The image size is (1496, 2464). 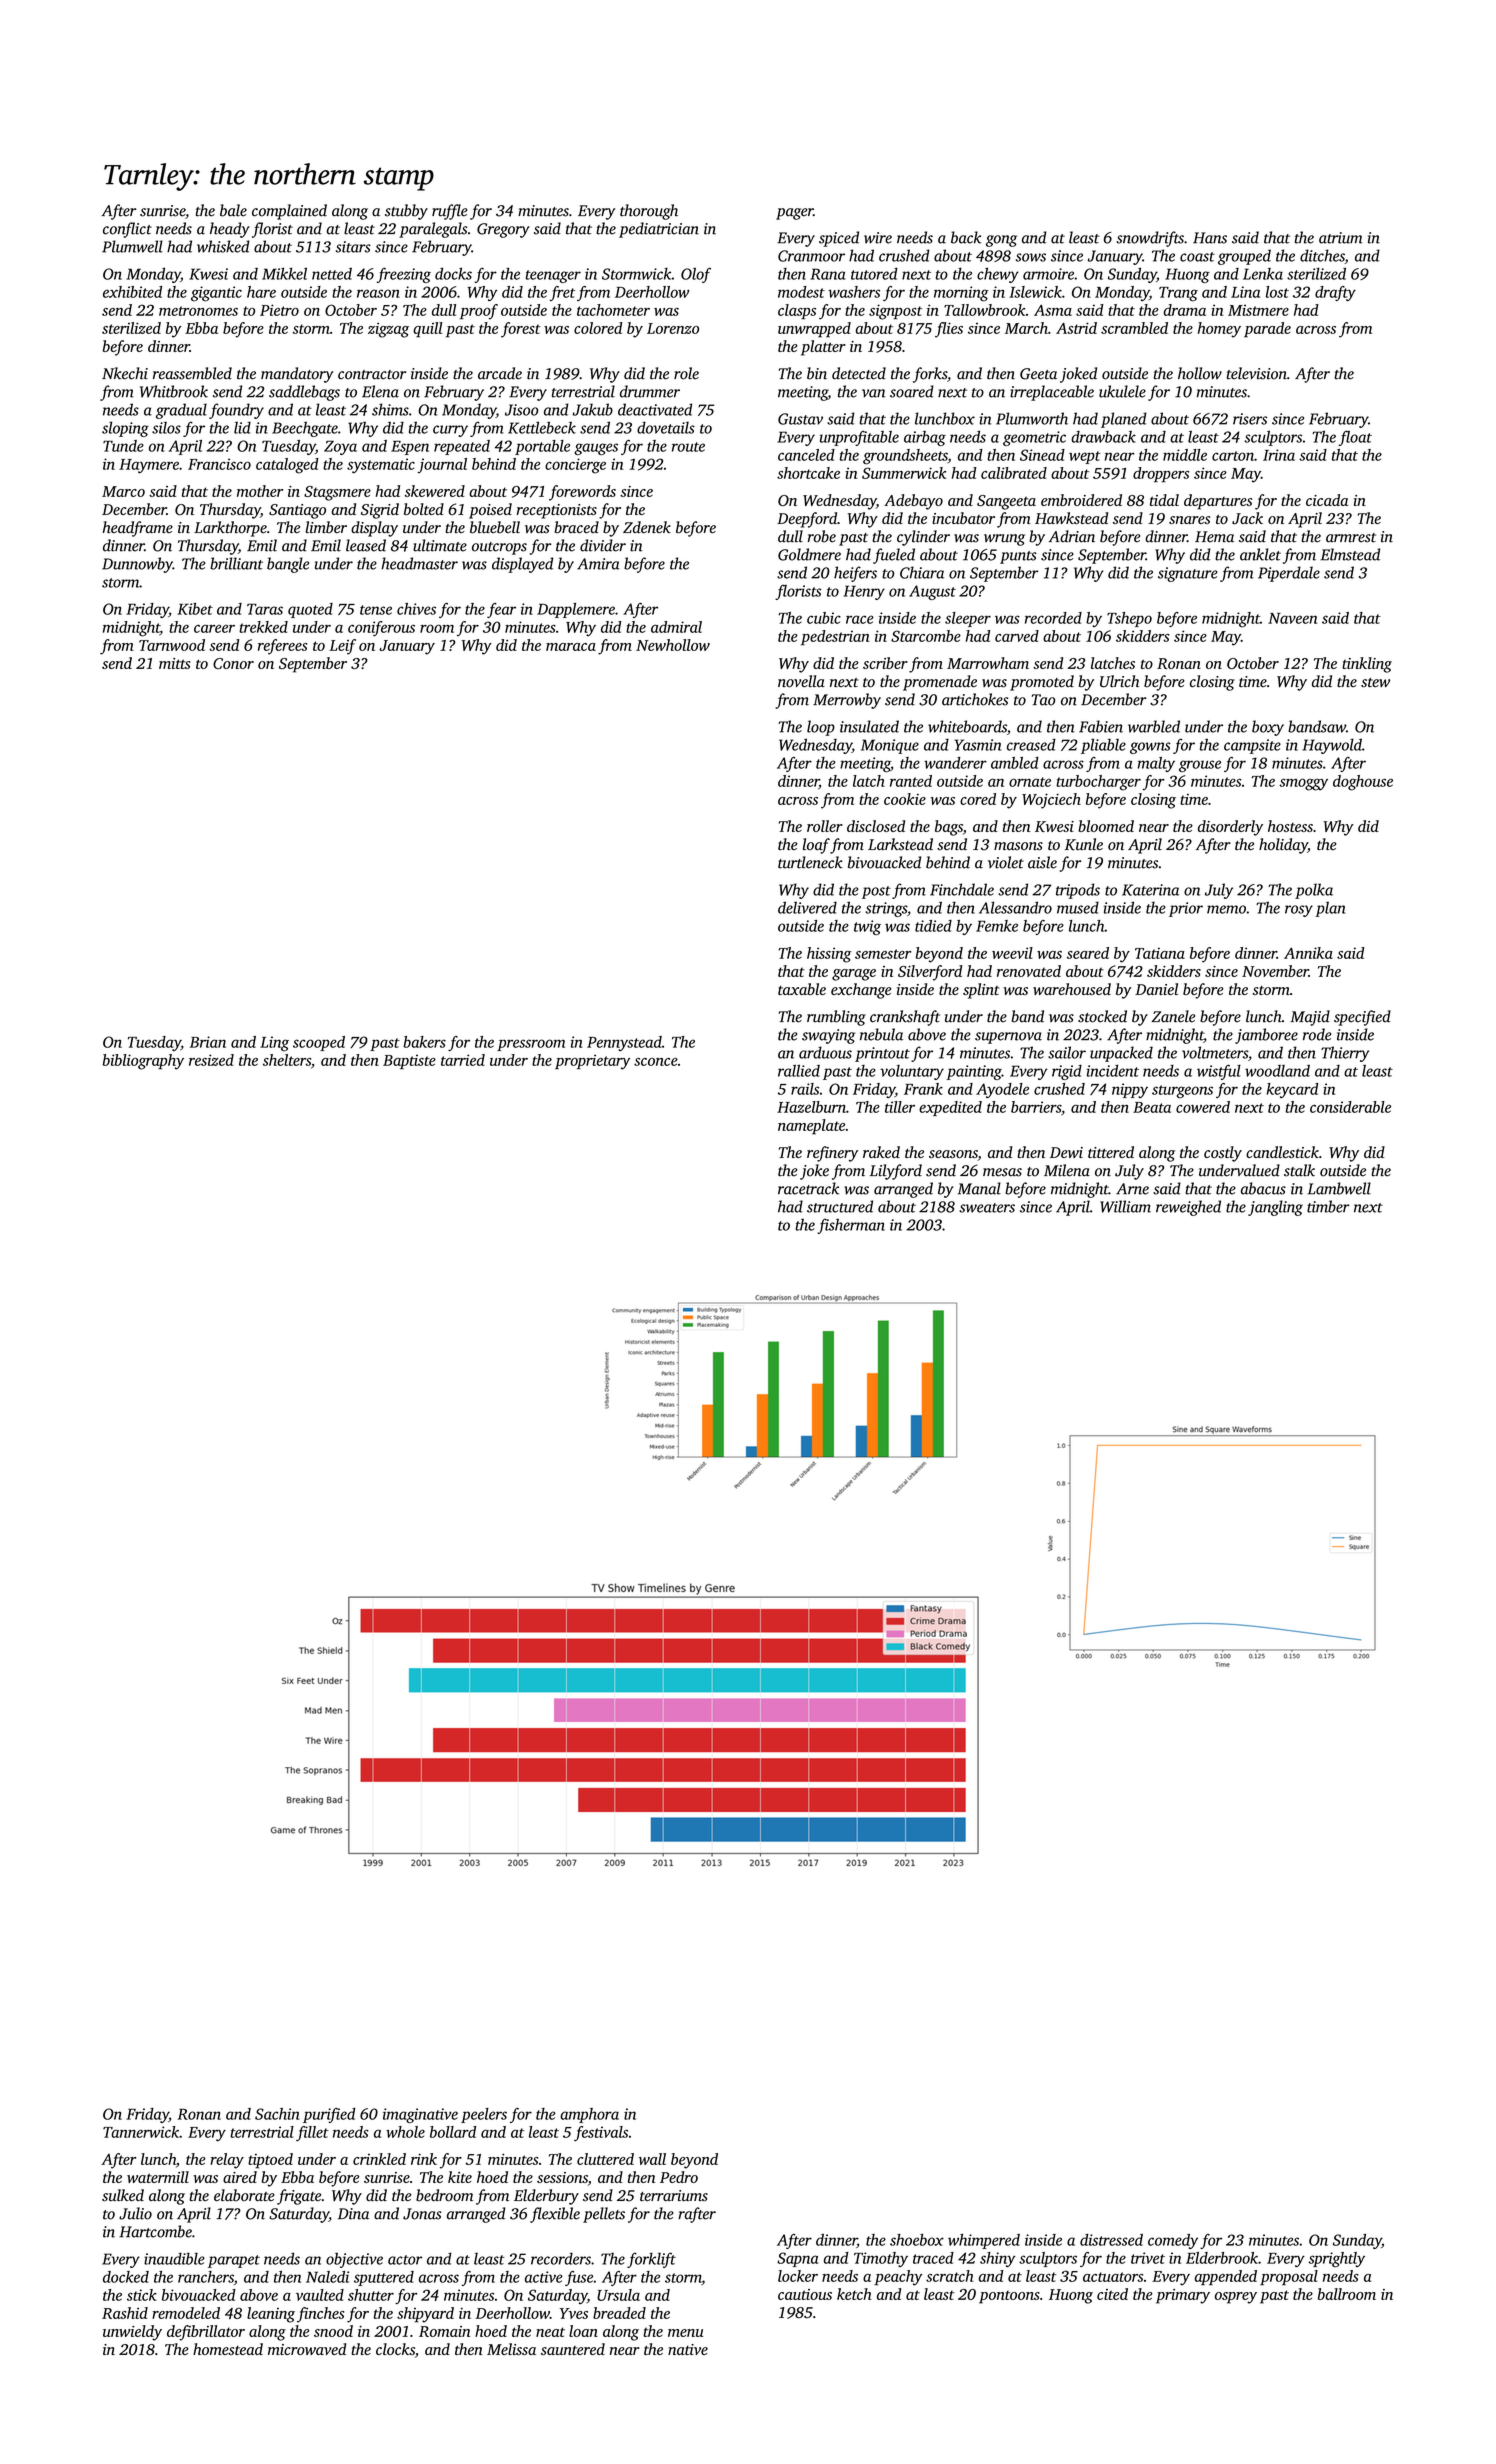 I want to click on Romain, so click(x=444, y=2331).
